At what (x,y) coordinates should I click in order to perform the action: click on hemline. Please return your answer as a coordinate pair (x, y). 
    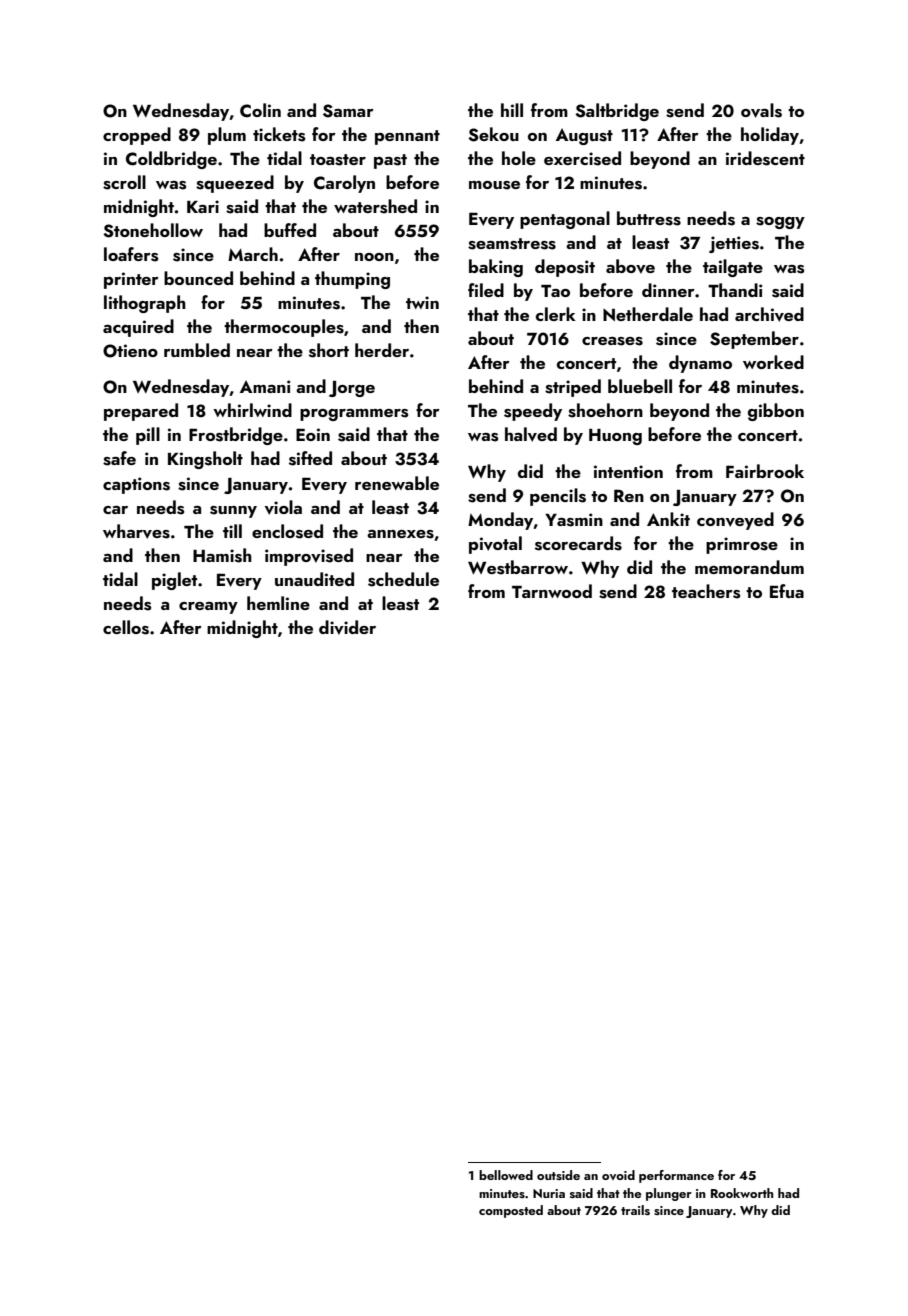
    Looking at the image, I should click on (278, 603).
